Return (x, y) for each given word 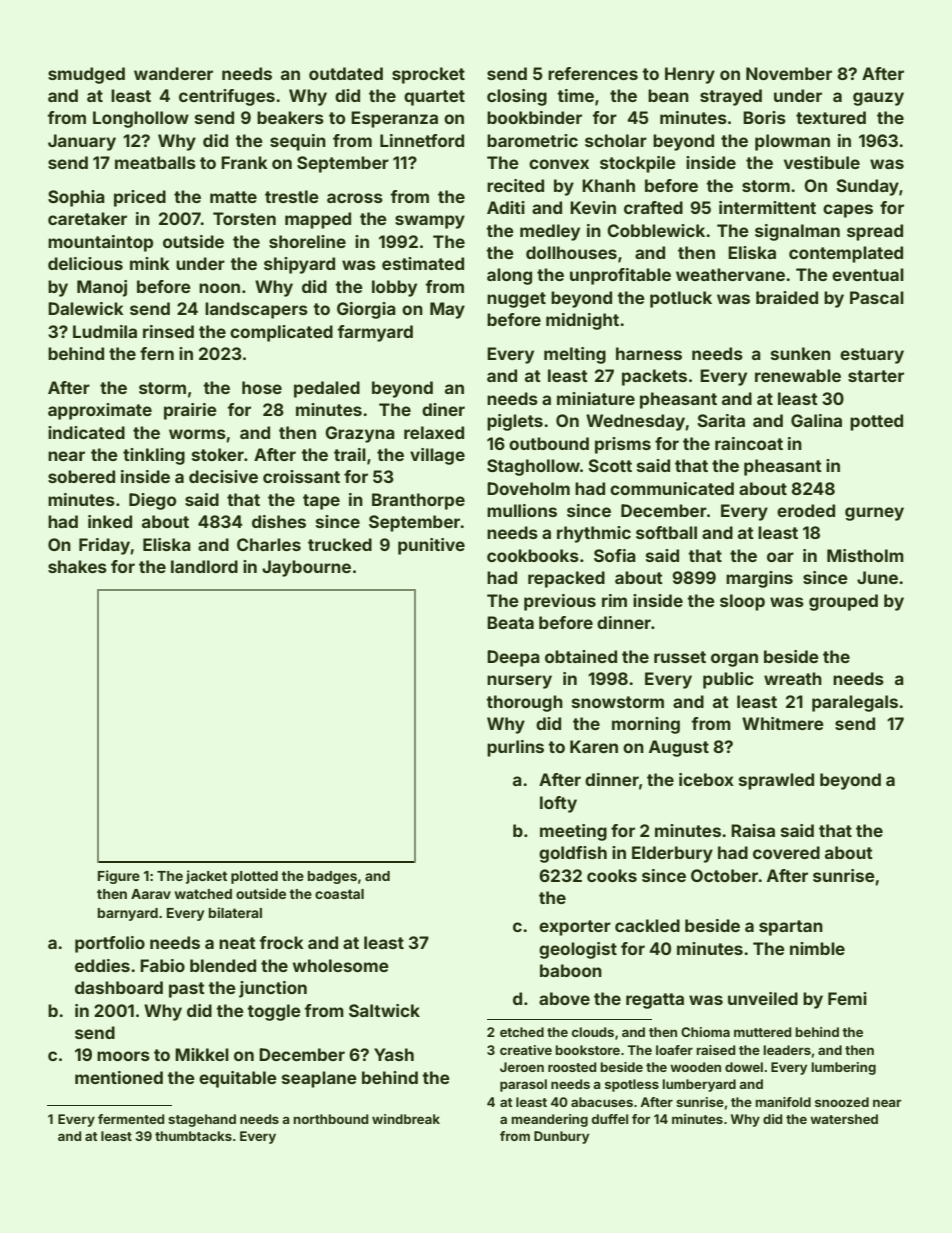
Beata (510, 622)
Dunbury (561, 1137)
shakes (77, 566)
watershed (844, 1119)
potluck (681, 299)
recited (515, 185)
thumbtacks (193, 1136)
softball (666, 532)
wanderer (173, 73)
